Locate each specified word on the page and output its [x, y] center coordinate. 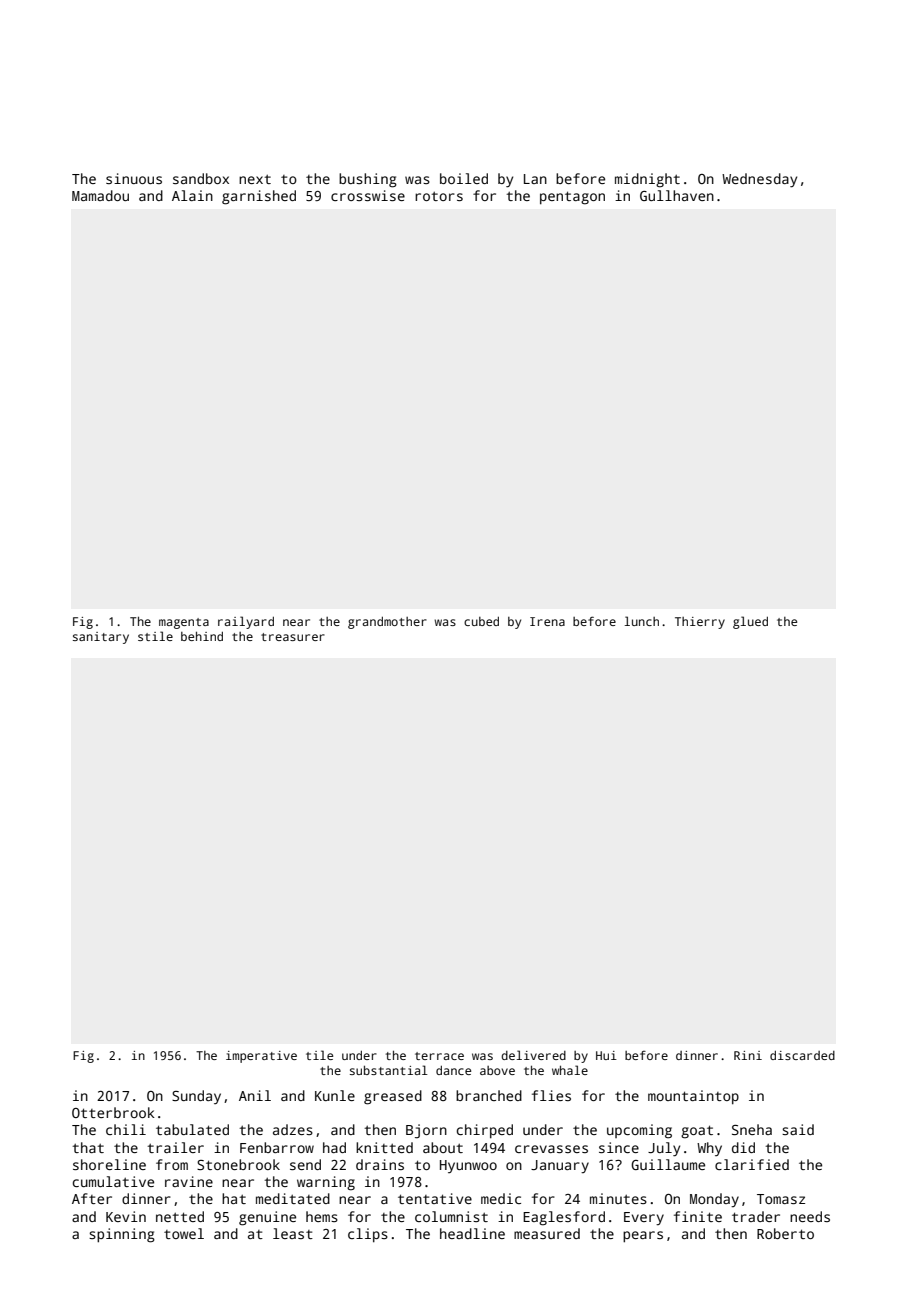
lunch [642, 621]
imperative [261, 1057]
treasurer [293, 637]
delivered [533, 1055]
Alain [192, 195]
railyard [246, 622]
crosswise [368, 195]
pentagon [572, 198]
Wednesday [759, 180]
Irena [547, 621]
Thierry [700, 623]
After [92, 1198]
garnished [259, 197]
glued [750, 622]
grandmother [387, 623]
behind [202, 636]
